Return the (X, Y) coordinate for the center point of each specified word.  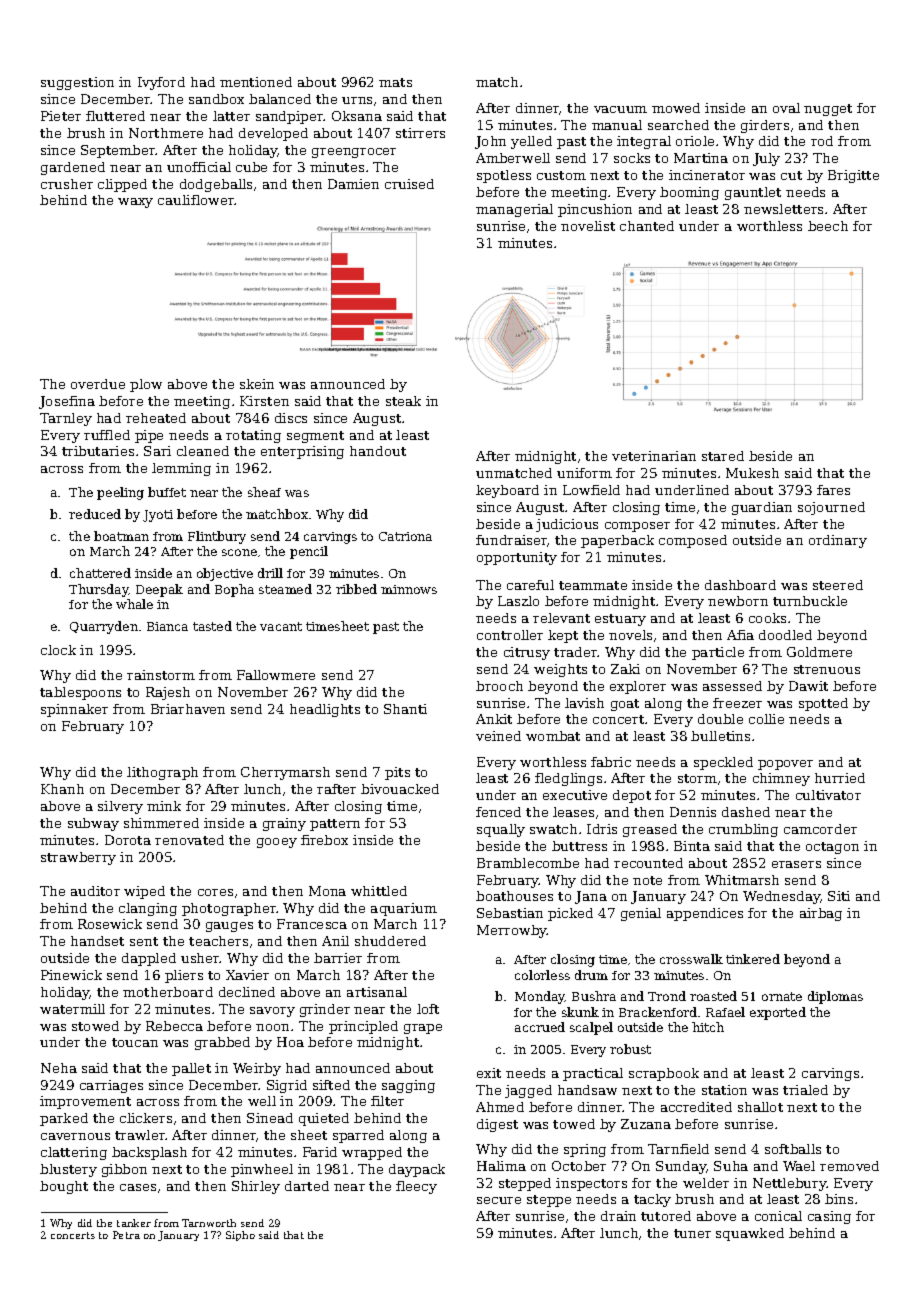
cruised (409, 184)
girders (765, 126)
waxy (135, 203)
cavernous (75, 1136)
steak (403, 401)
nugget (828, 110)
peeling (120, 493)
